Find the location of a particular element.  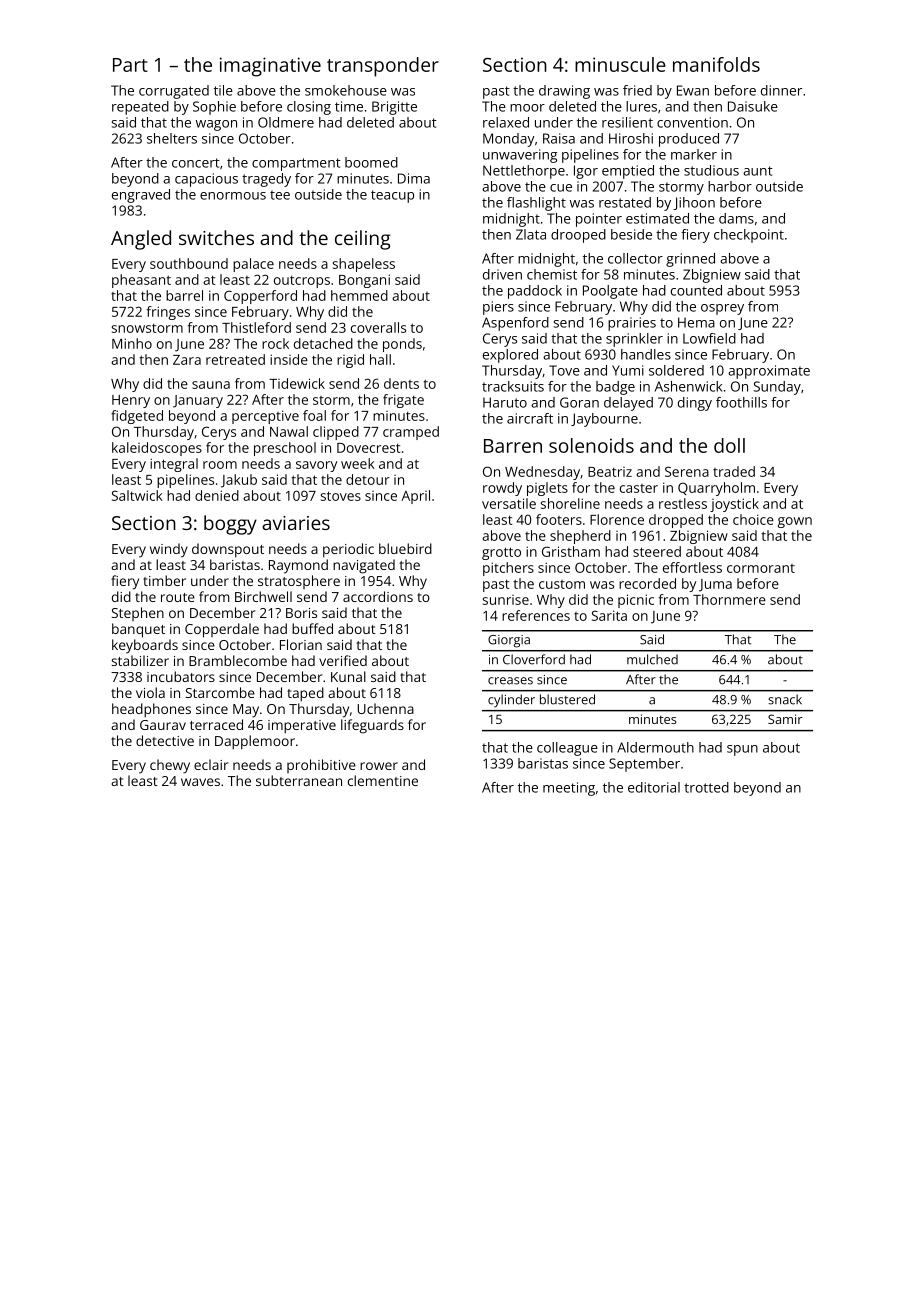

doll is located at coordinates (729, 445).
